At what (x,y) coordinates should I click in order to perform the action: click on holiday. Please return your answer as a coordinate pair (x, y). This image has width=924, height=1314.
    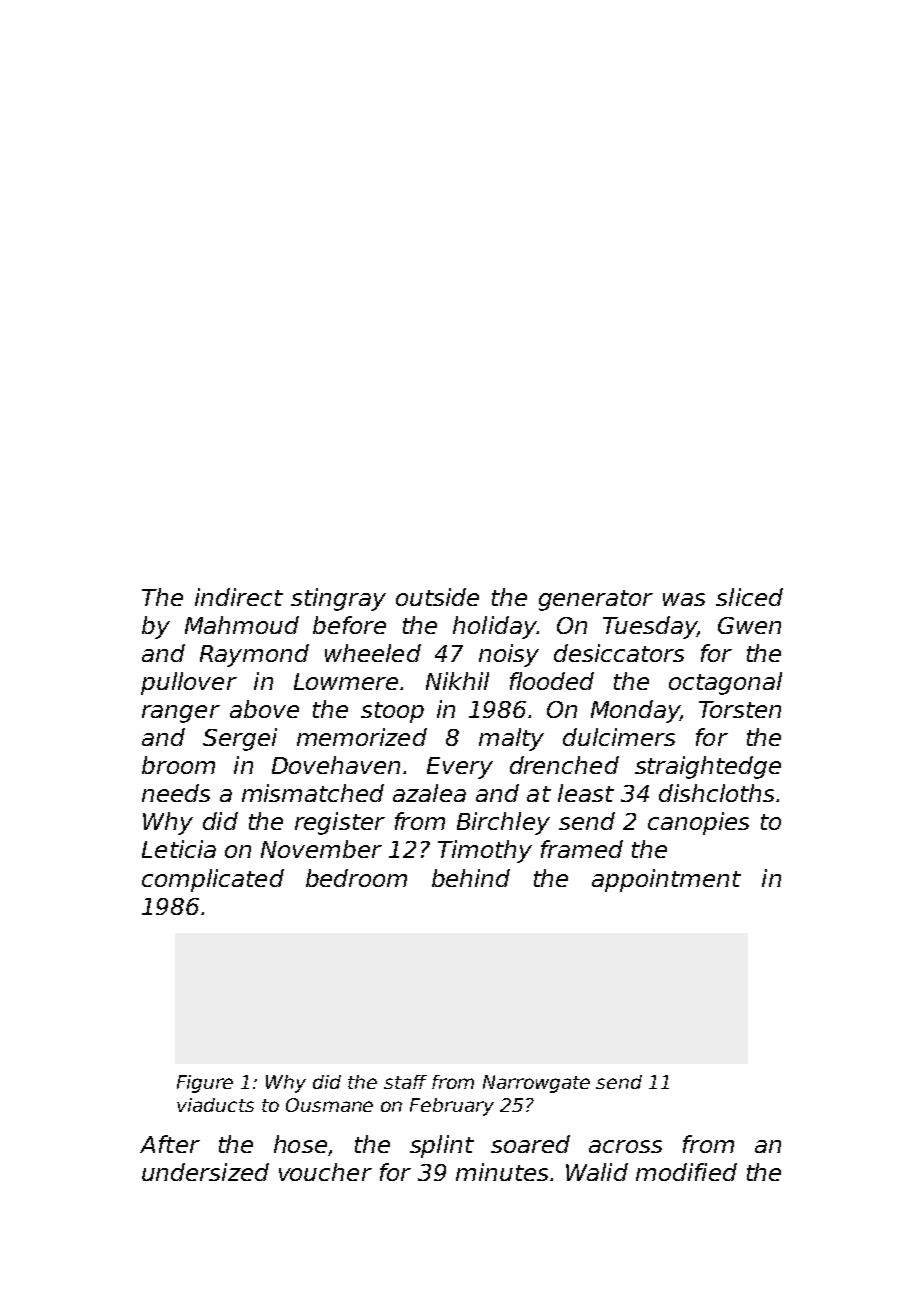
    Looking at the image, I should click on (494, 627).
